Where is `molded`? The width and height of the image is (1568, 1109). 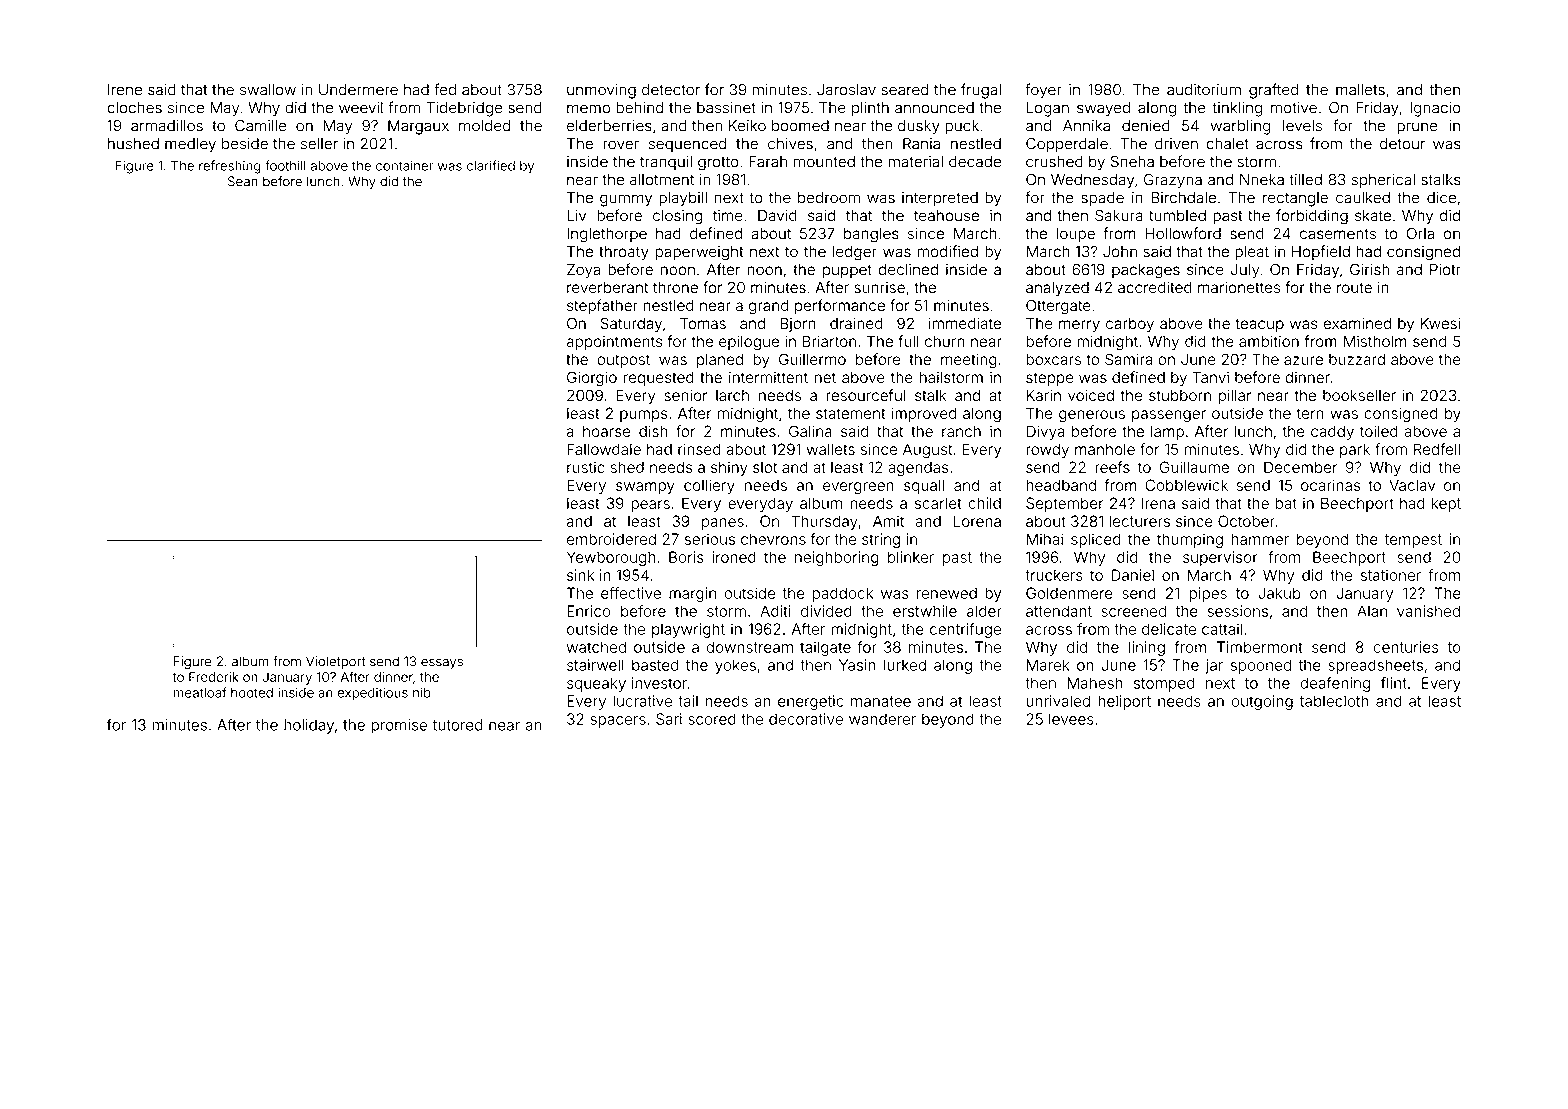
molded is located at coordinates (485, 126).
